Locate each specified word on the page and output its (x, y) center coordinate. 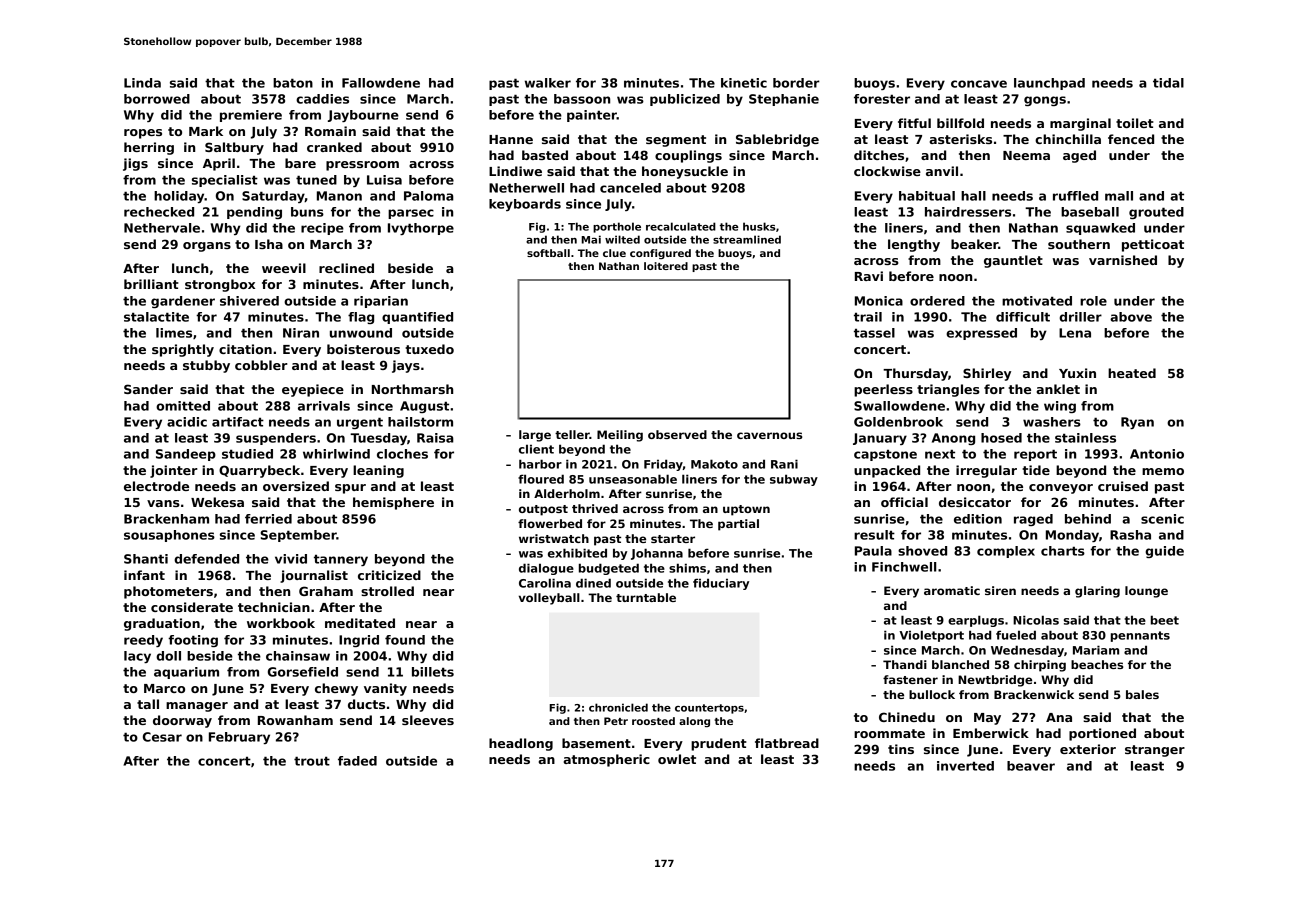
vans (163, 503)
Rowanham (295, 720)
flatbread (787, 743)
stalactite (156, 317)
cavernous (769, 435)
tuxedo (429, 349)
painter (592, 116)
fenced (1131, 139)
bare (300, 163)
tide (1036, 470)
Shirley (987, 374)
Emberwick (991, 733)
